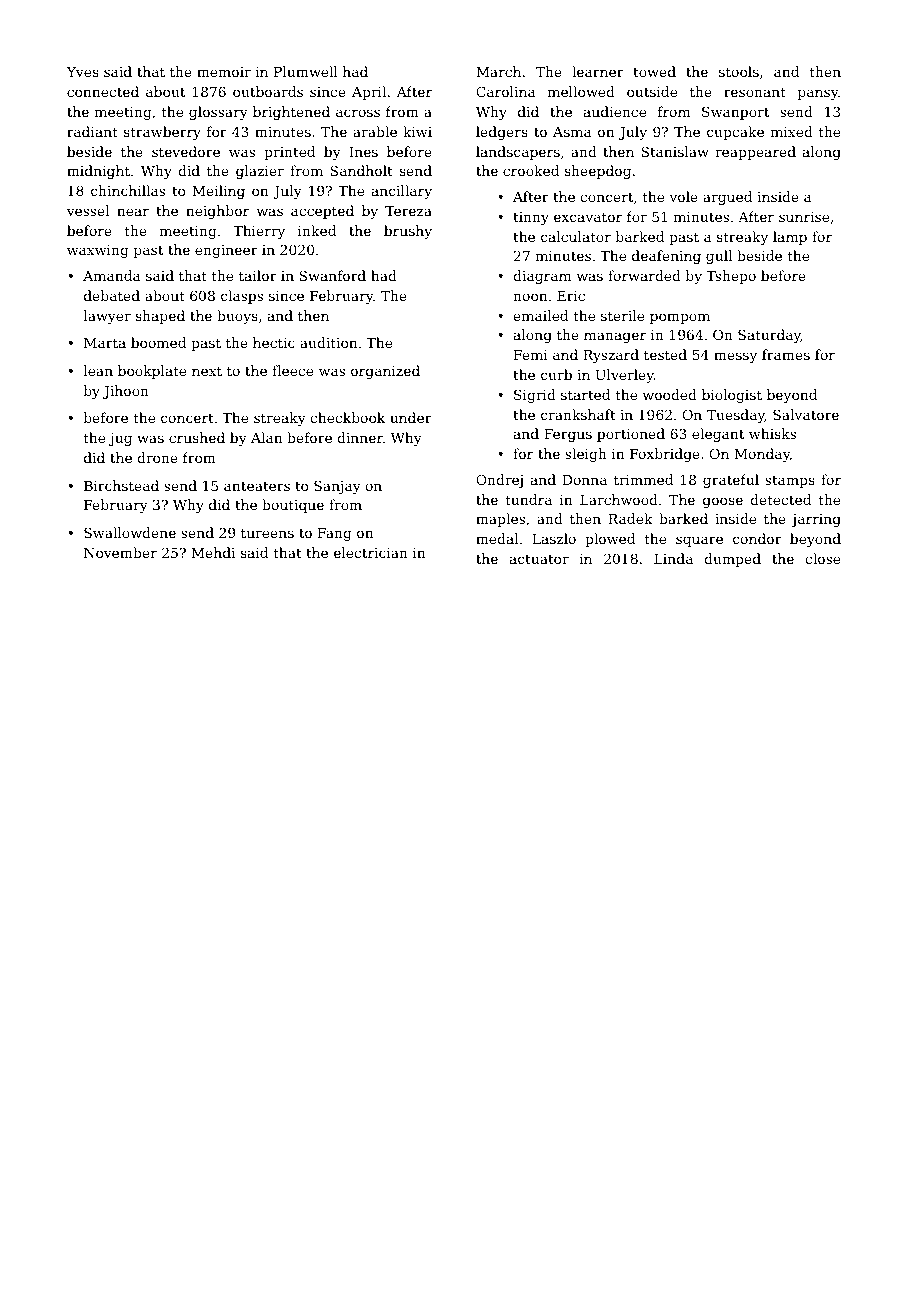  What do you see at coordinates (790, 238) in the screenshot?
I see `lamp` at bounding box center [790, 238].
